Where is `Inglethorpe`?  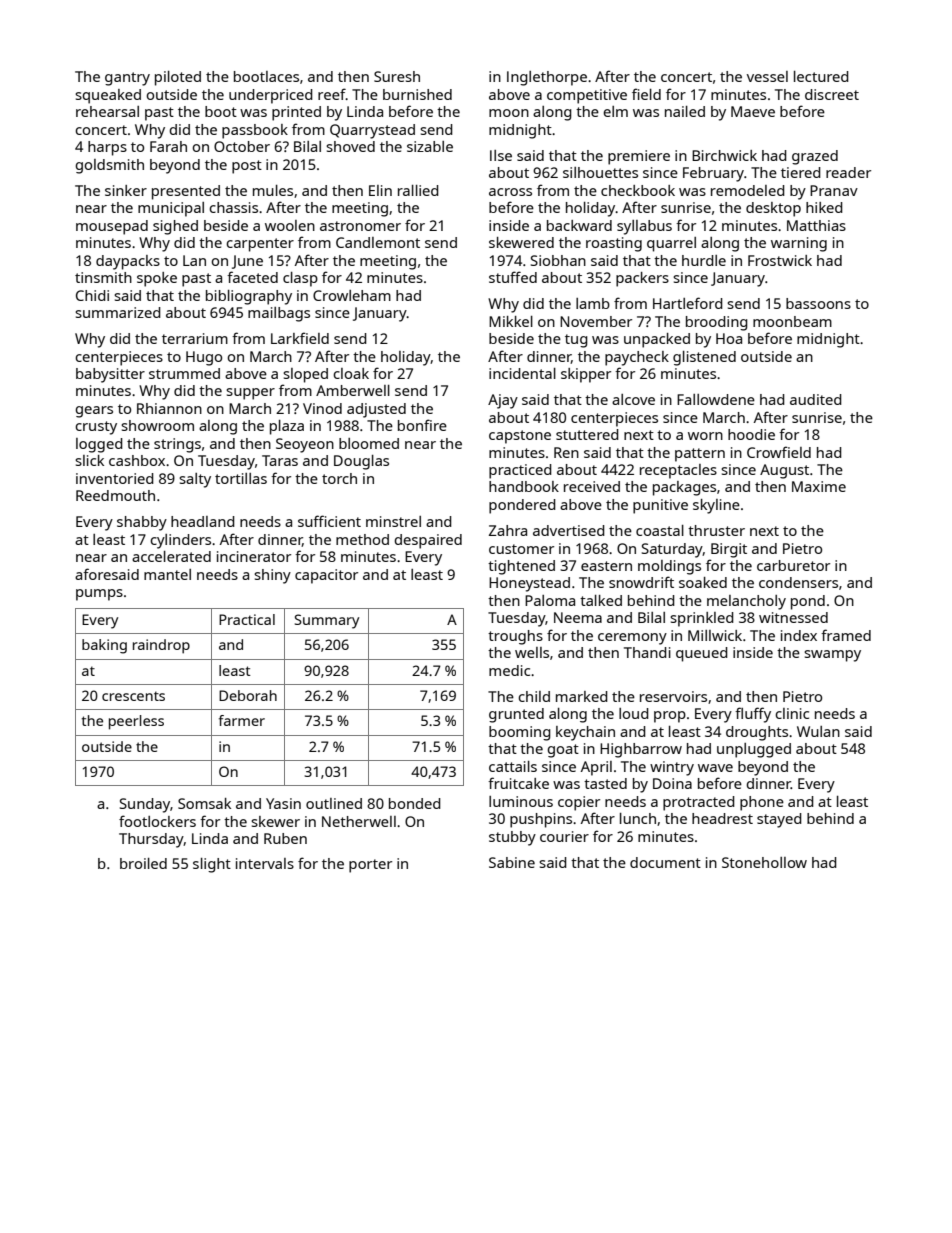 Inglethorpe is located at coordinates (547, 78).
